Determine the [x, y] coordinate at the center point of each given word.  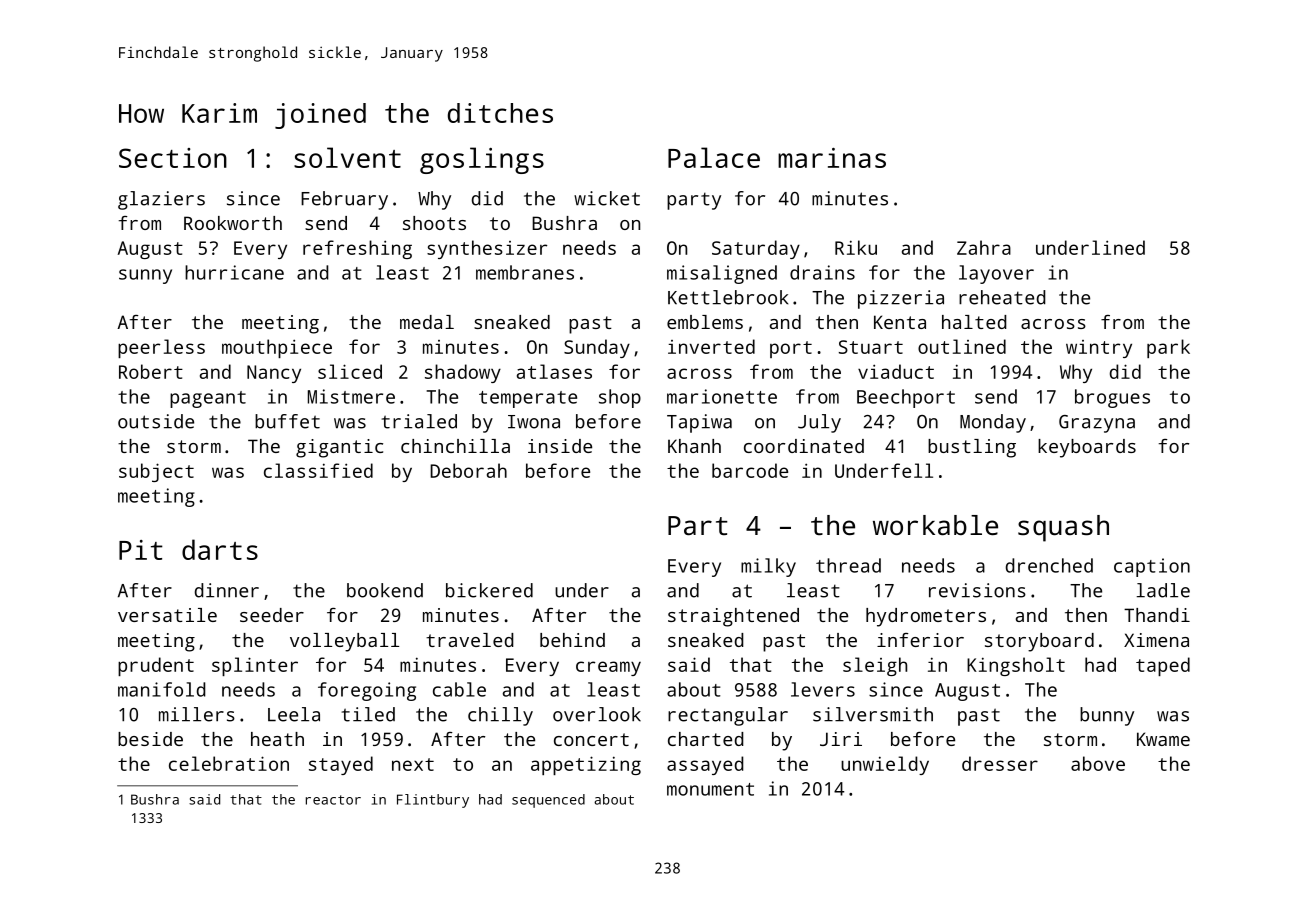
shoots [434, 223]
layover [996, 274]
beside [150, 739]
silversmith [873, 714]
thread [848, 565]
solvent [347, 157]
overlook [597, 714]
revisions [977, 590]
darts [220, 549]
